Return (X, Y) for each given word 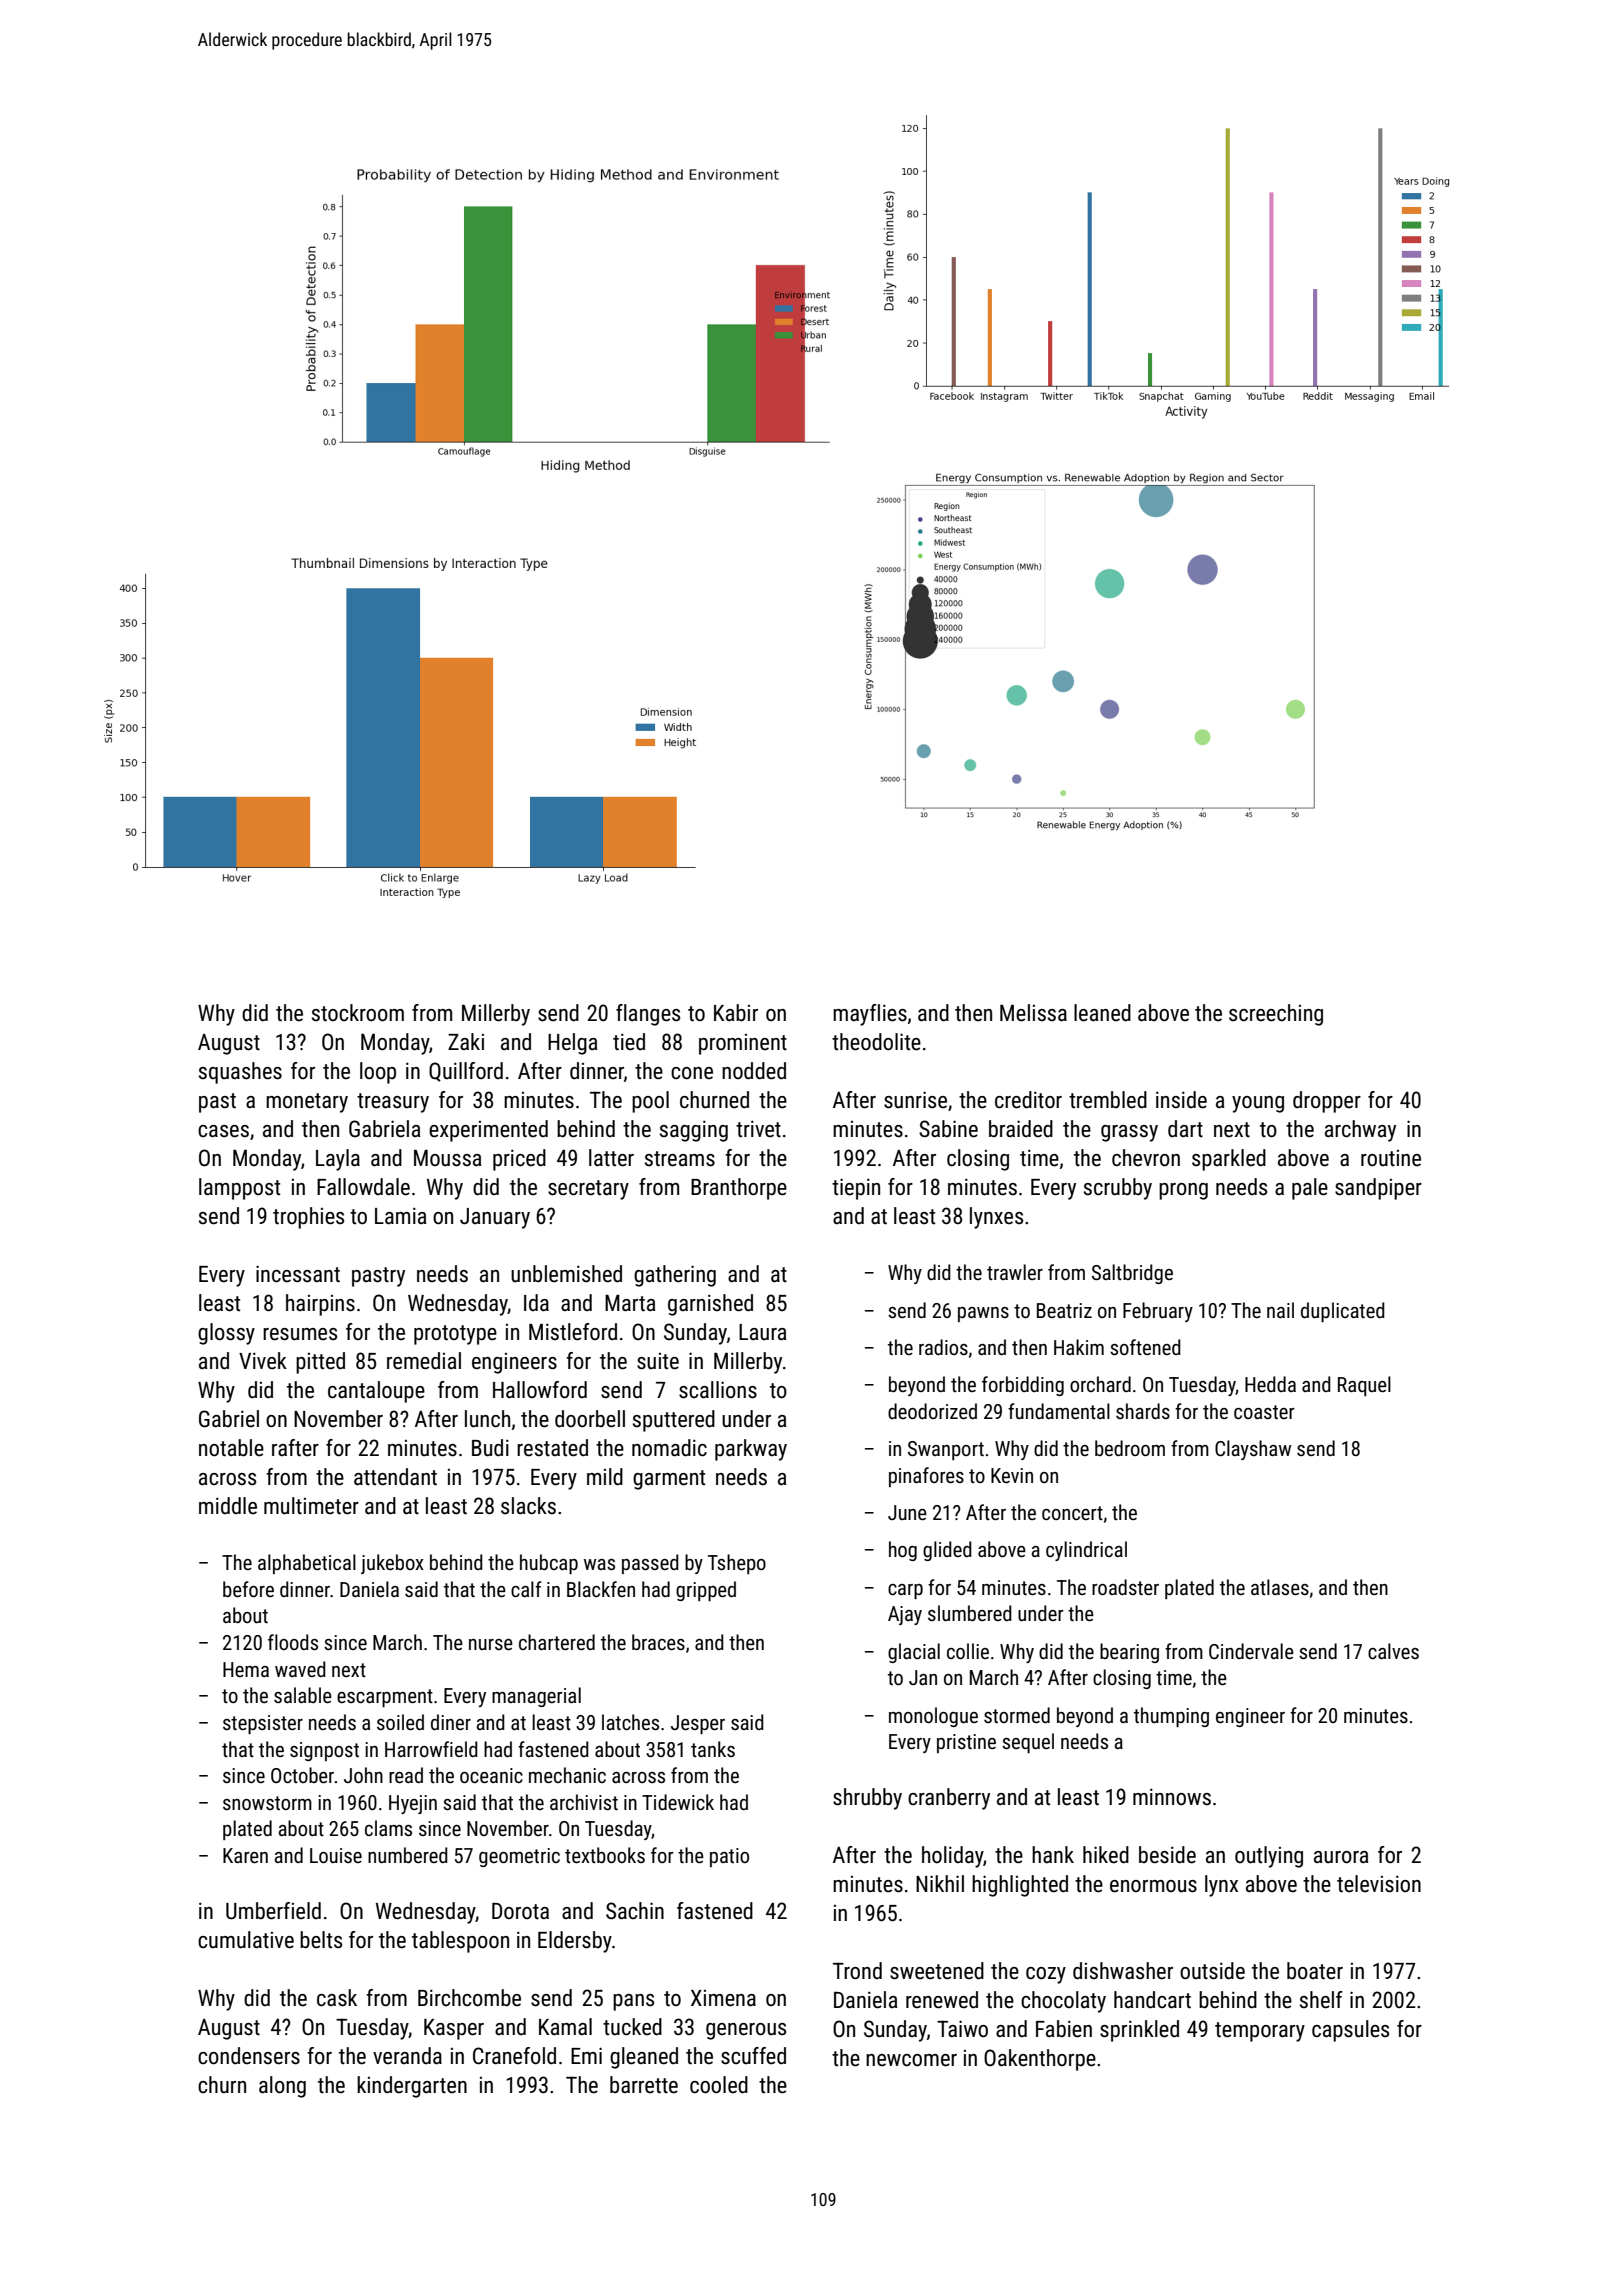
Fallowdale (363, 1187)
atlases (1280, 1587)
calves (1393, 1651)
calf (526, 1589)
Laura (763, 1332)
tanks (713, 1749)
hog (903, 1551)
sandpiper (1378, 1189)
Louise (336, 1855)
